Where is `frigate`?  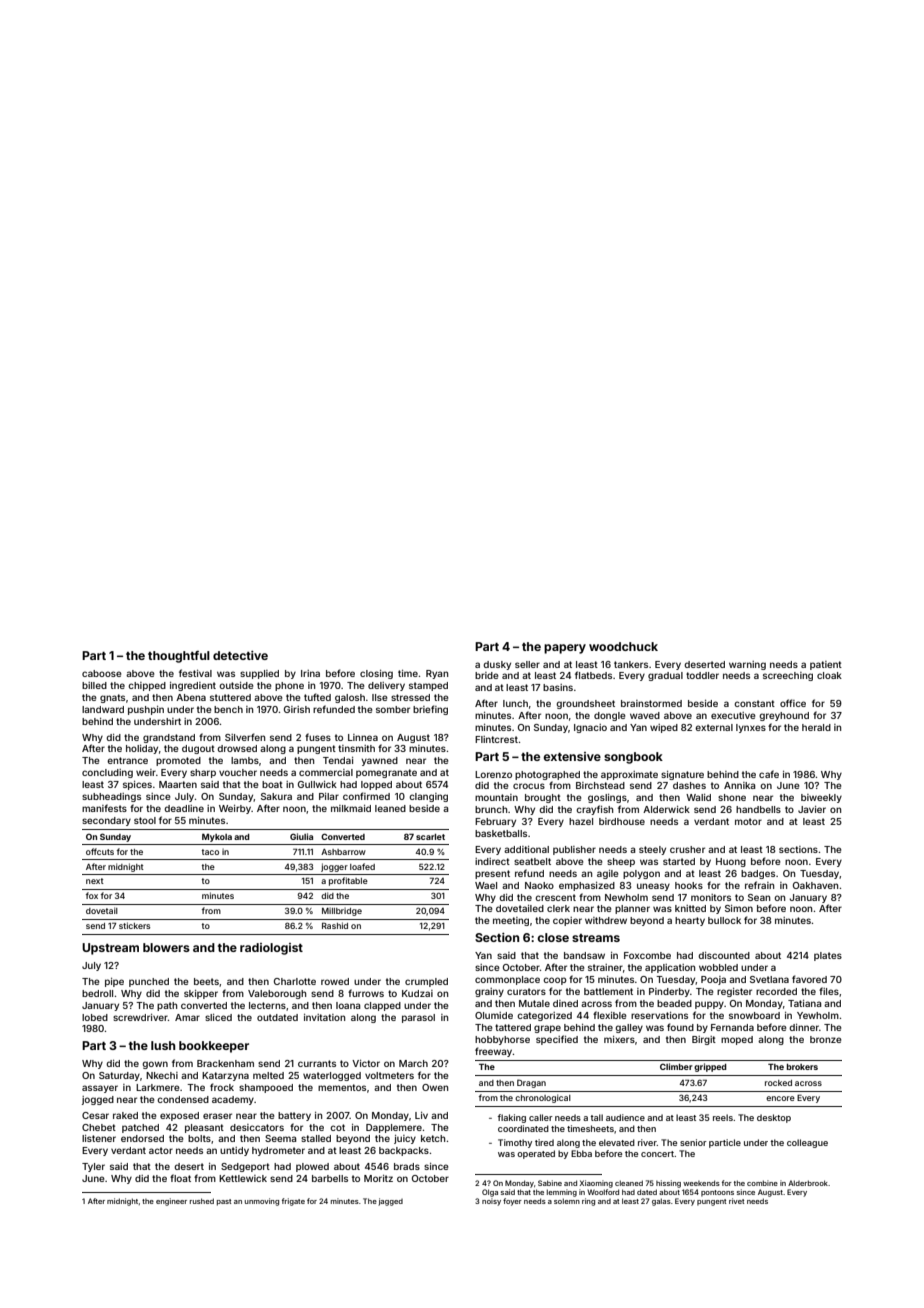 frigate is located at coordinates (293, 1202).
